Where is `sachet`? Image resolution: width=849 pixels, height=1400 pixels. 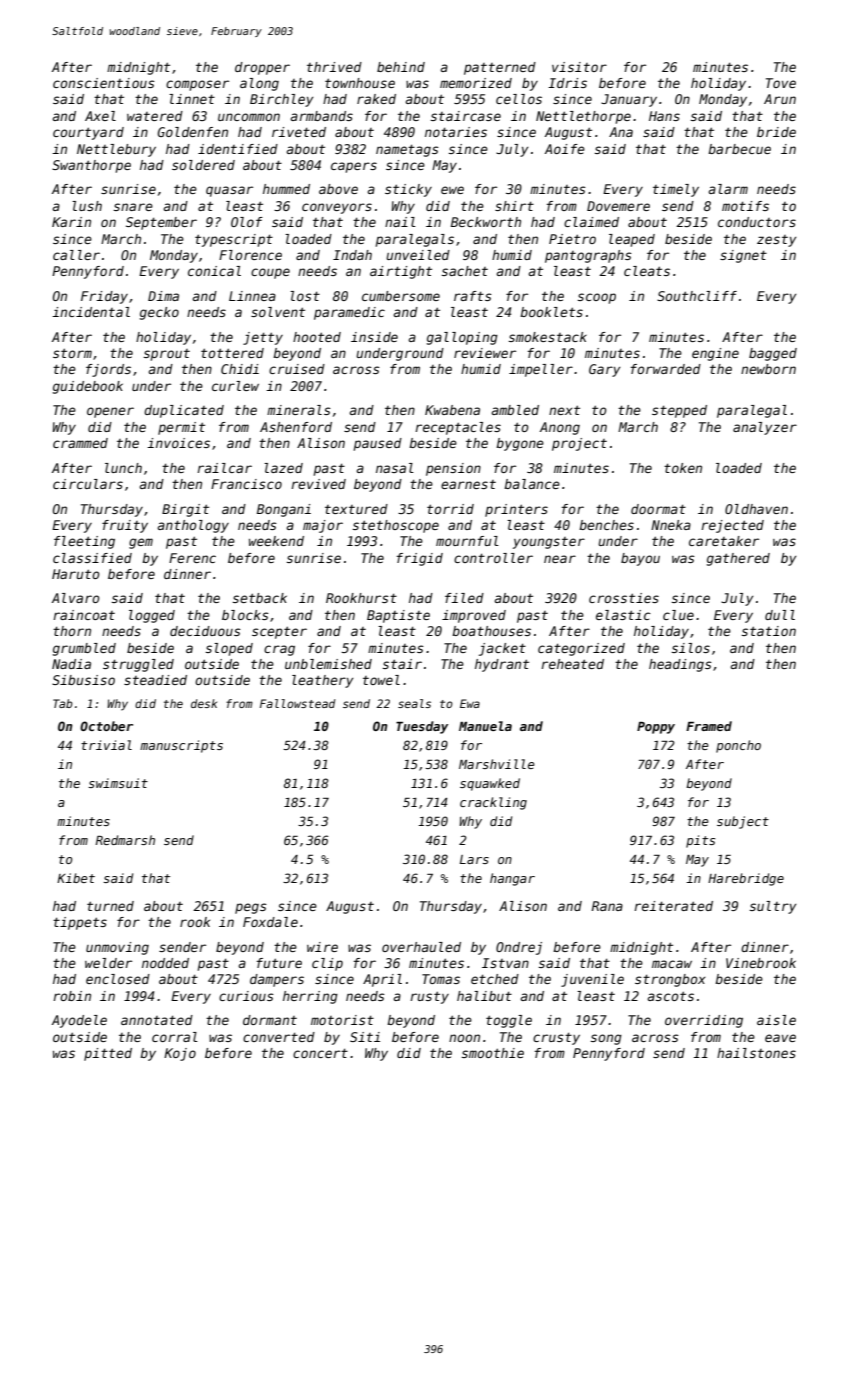
sachet is located at coordinates (465, 271).
